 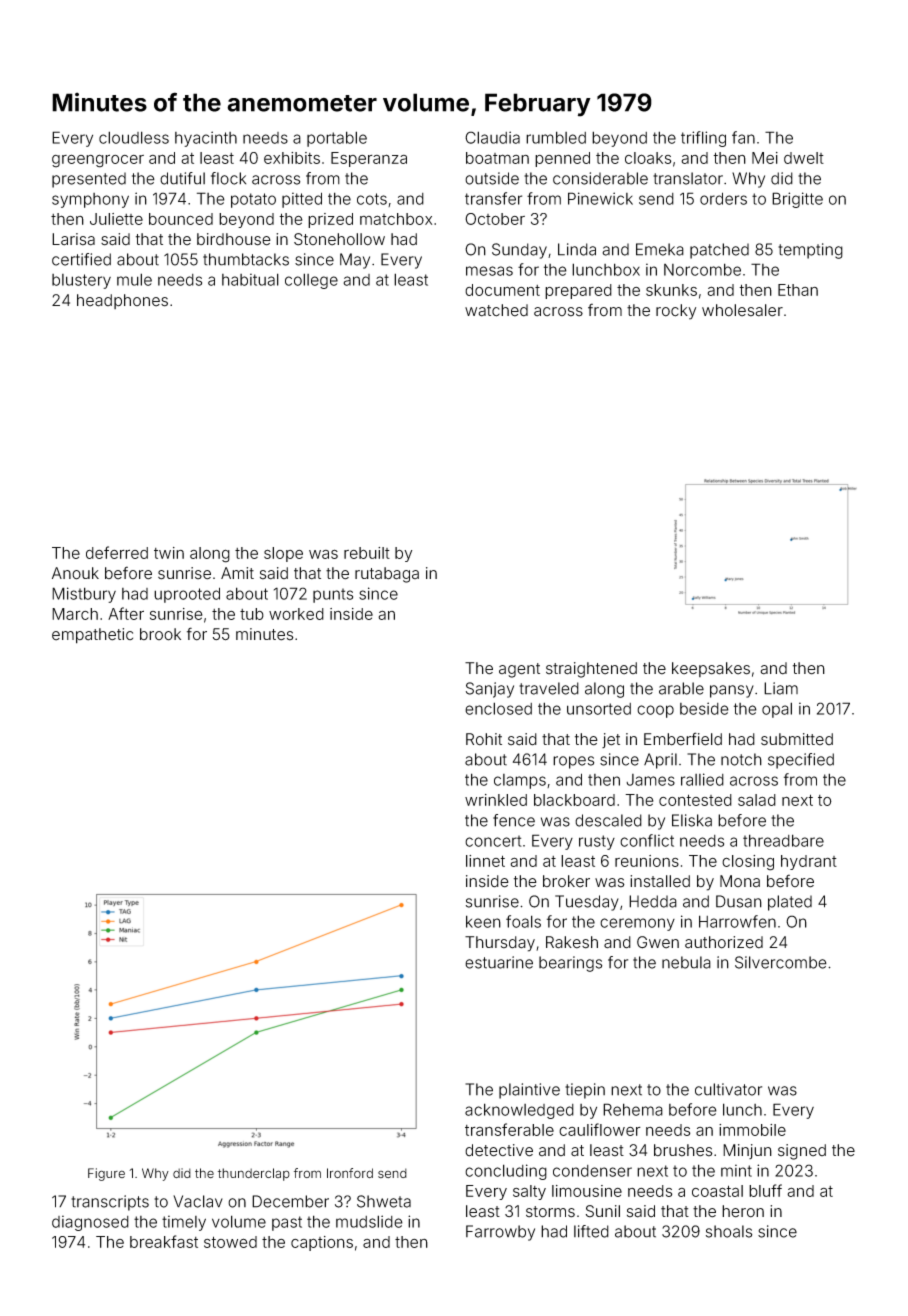 I want to click on rebuilt, so click(x=367, y=553).
